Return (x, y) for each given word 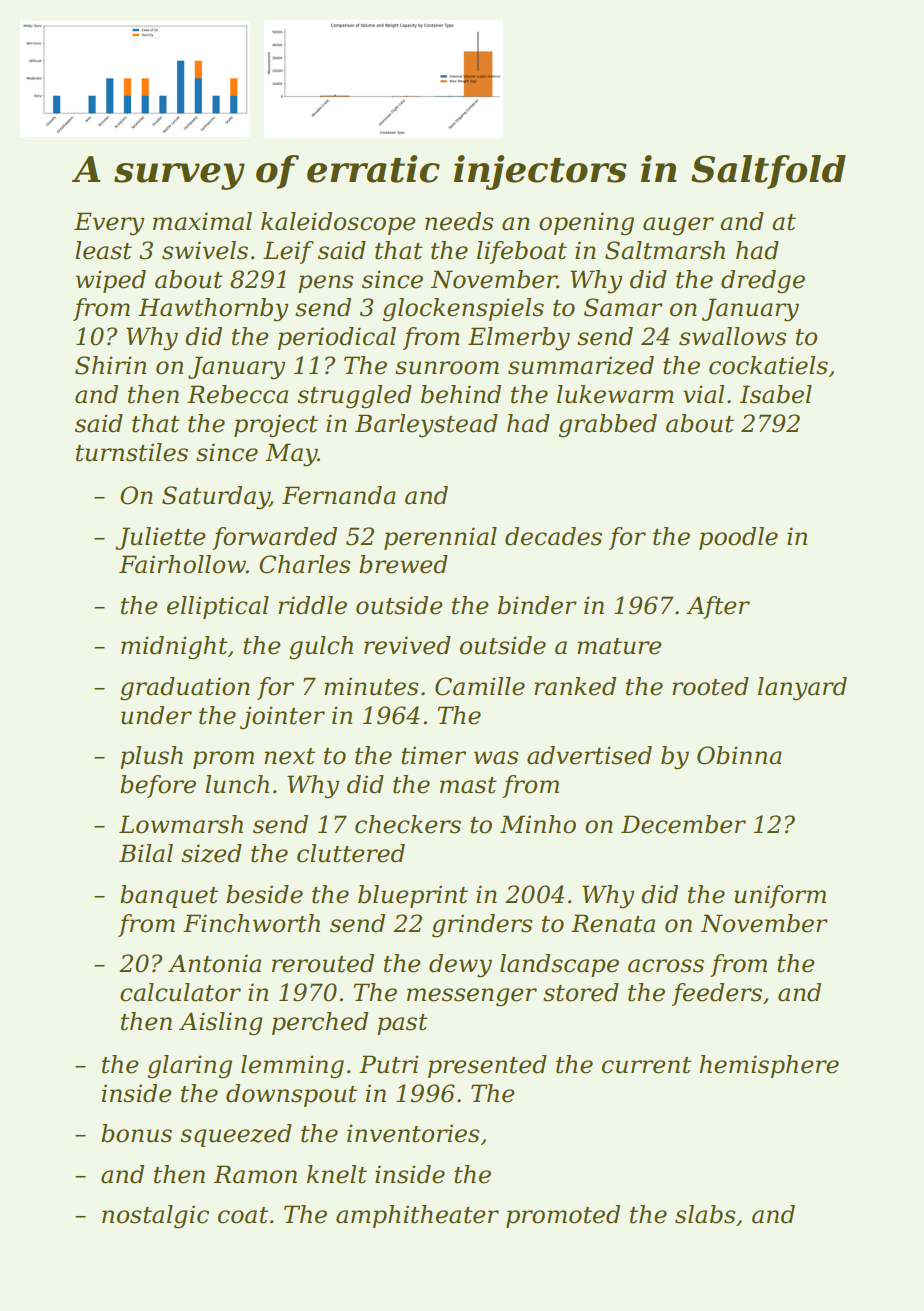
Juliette (160, 538)
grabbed (608, 426)
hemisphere (769, 1066)
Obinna (739, 755)
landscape (559, 965)
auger (678, 226)
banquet (169, 896)
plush (151, 757)
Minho (538, 824)
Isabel (776, 394)
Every (109, 224)
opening (586, 224)
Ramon (255, 1174)
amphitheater (417, 1216)
